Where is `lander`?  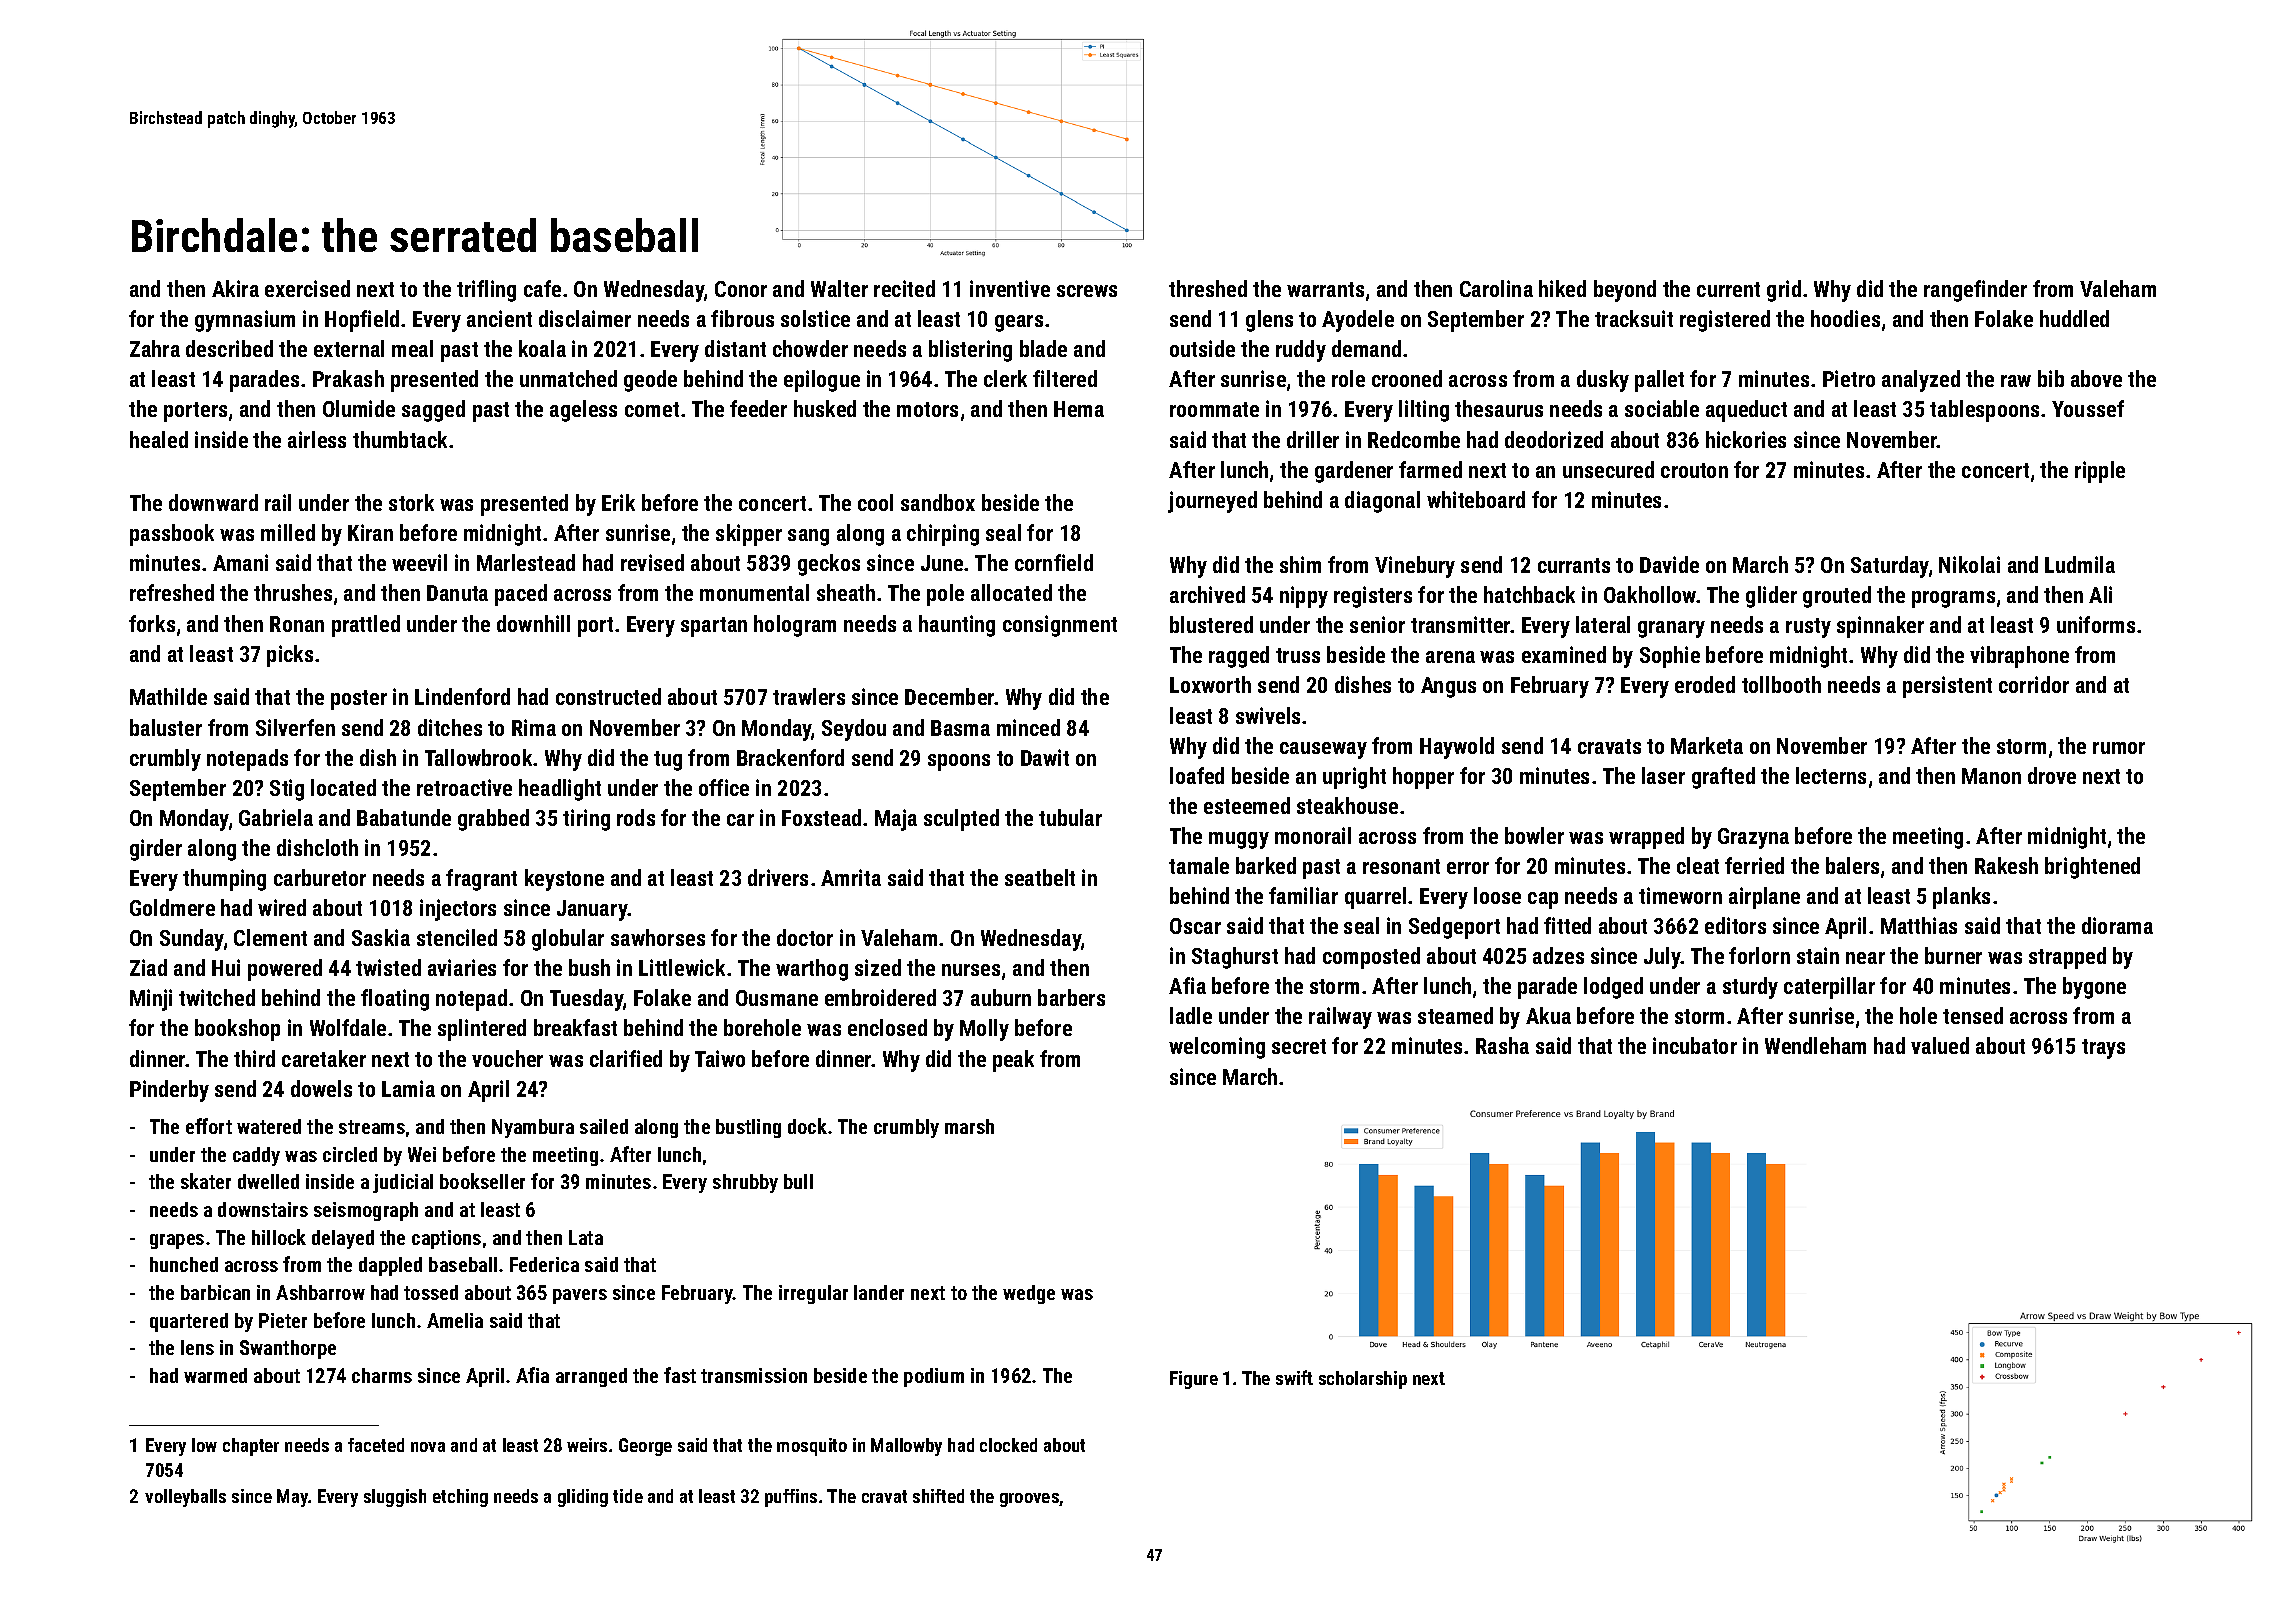 lander is located at coordinates (879, 1292).
